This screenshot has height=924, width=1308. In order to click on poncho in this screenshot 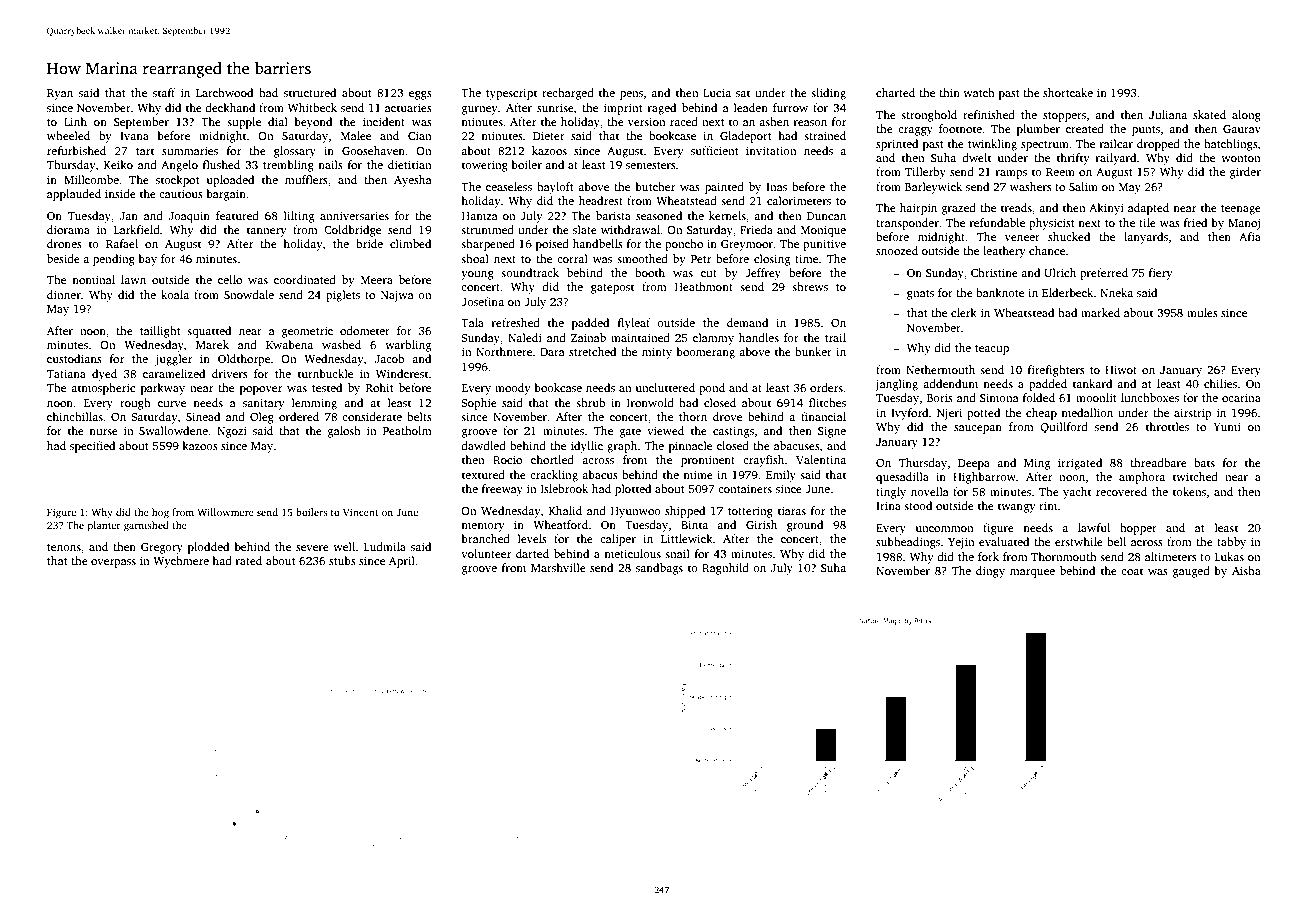, I will do `click(684, 245)`.
